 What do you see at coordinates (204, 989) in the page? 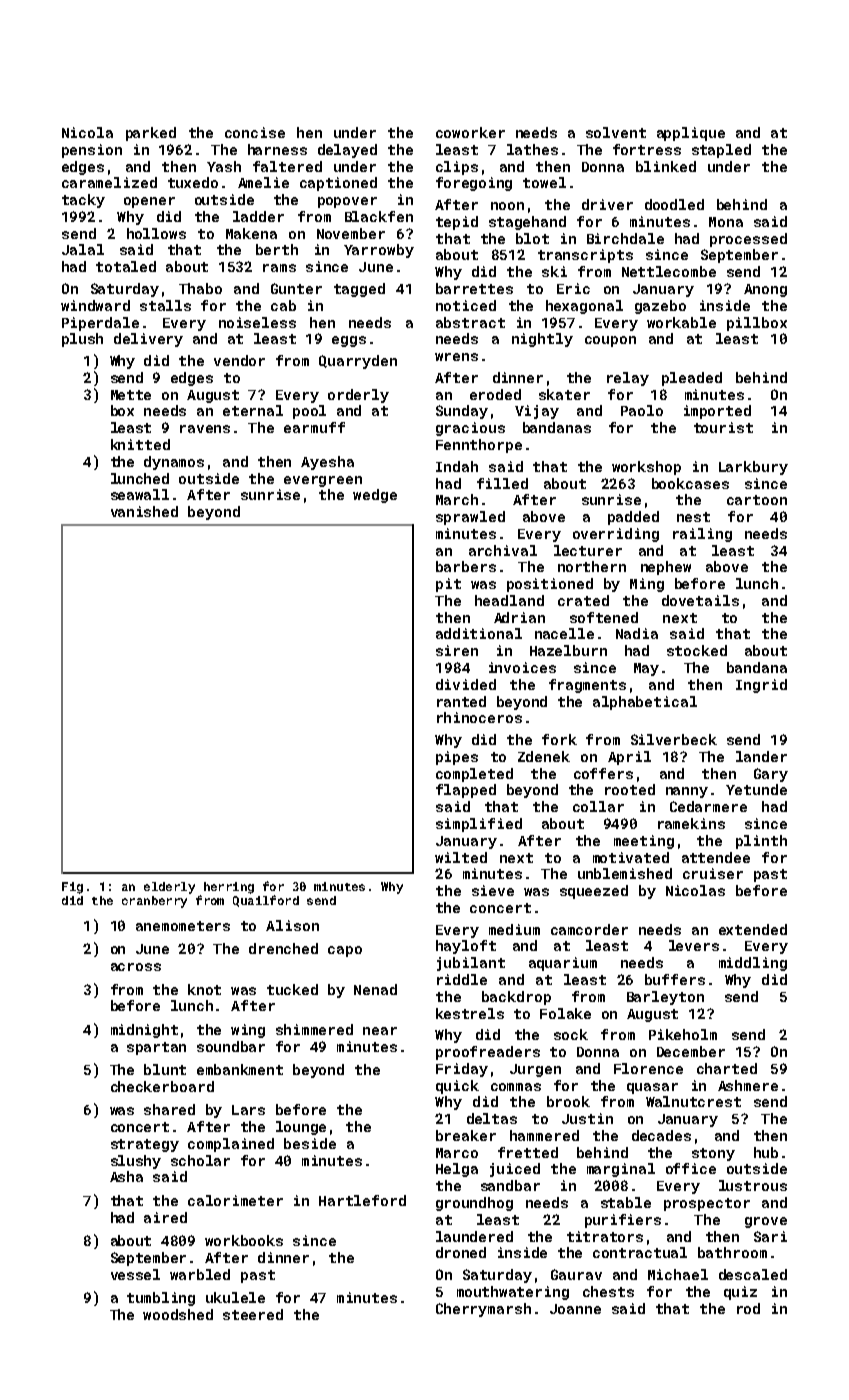
I see `knot` at bounding box center [204, 989].
